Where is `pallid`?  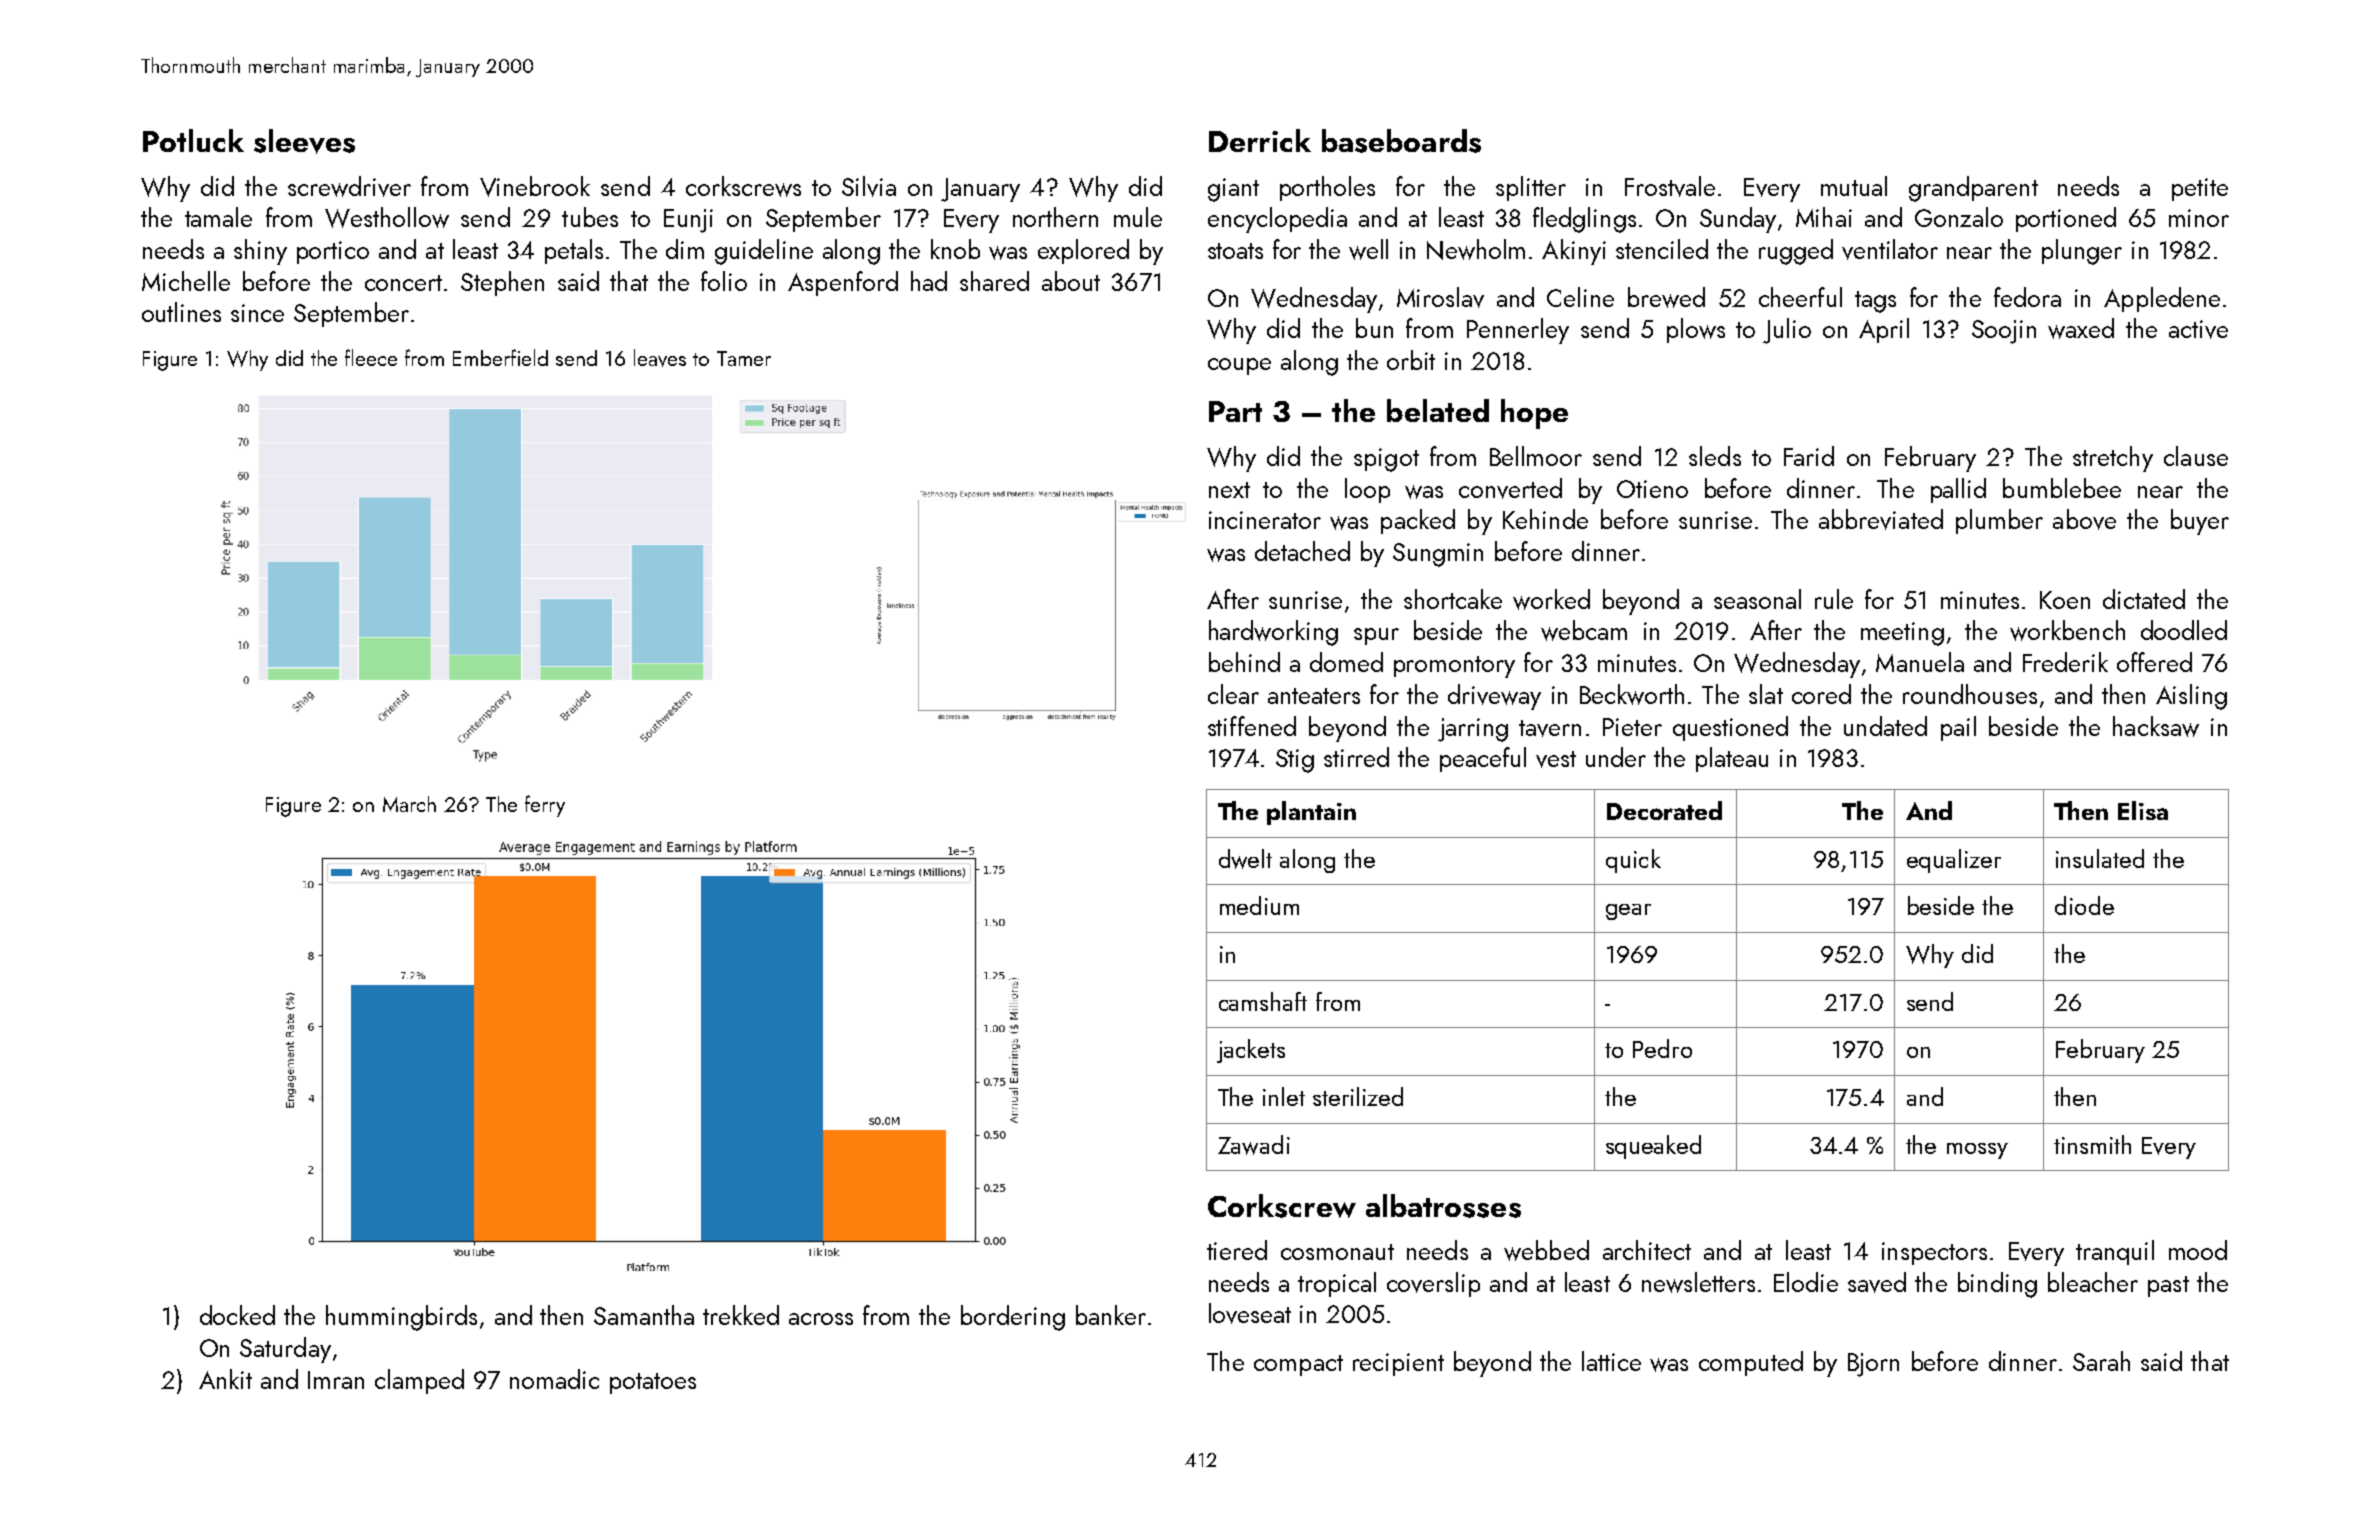 pallid is located at coordinates (1958, 490).
